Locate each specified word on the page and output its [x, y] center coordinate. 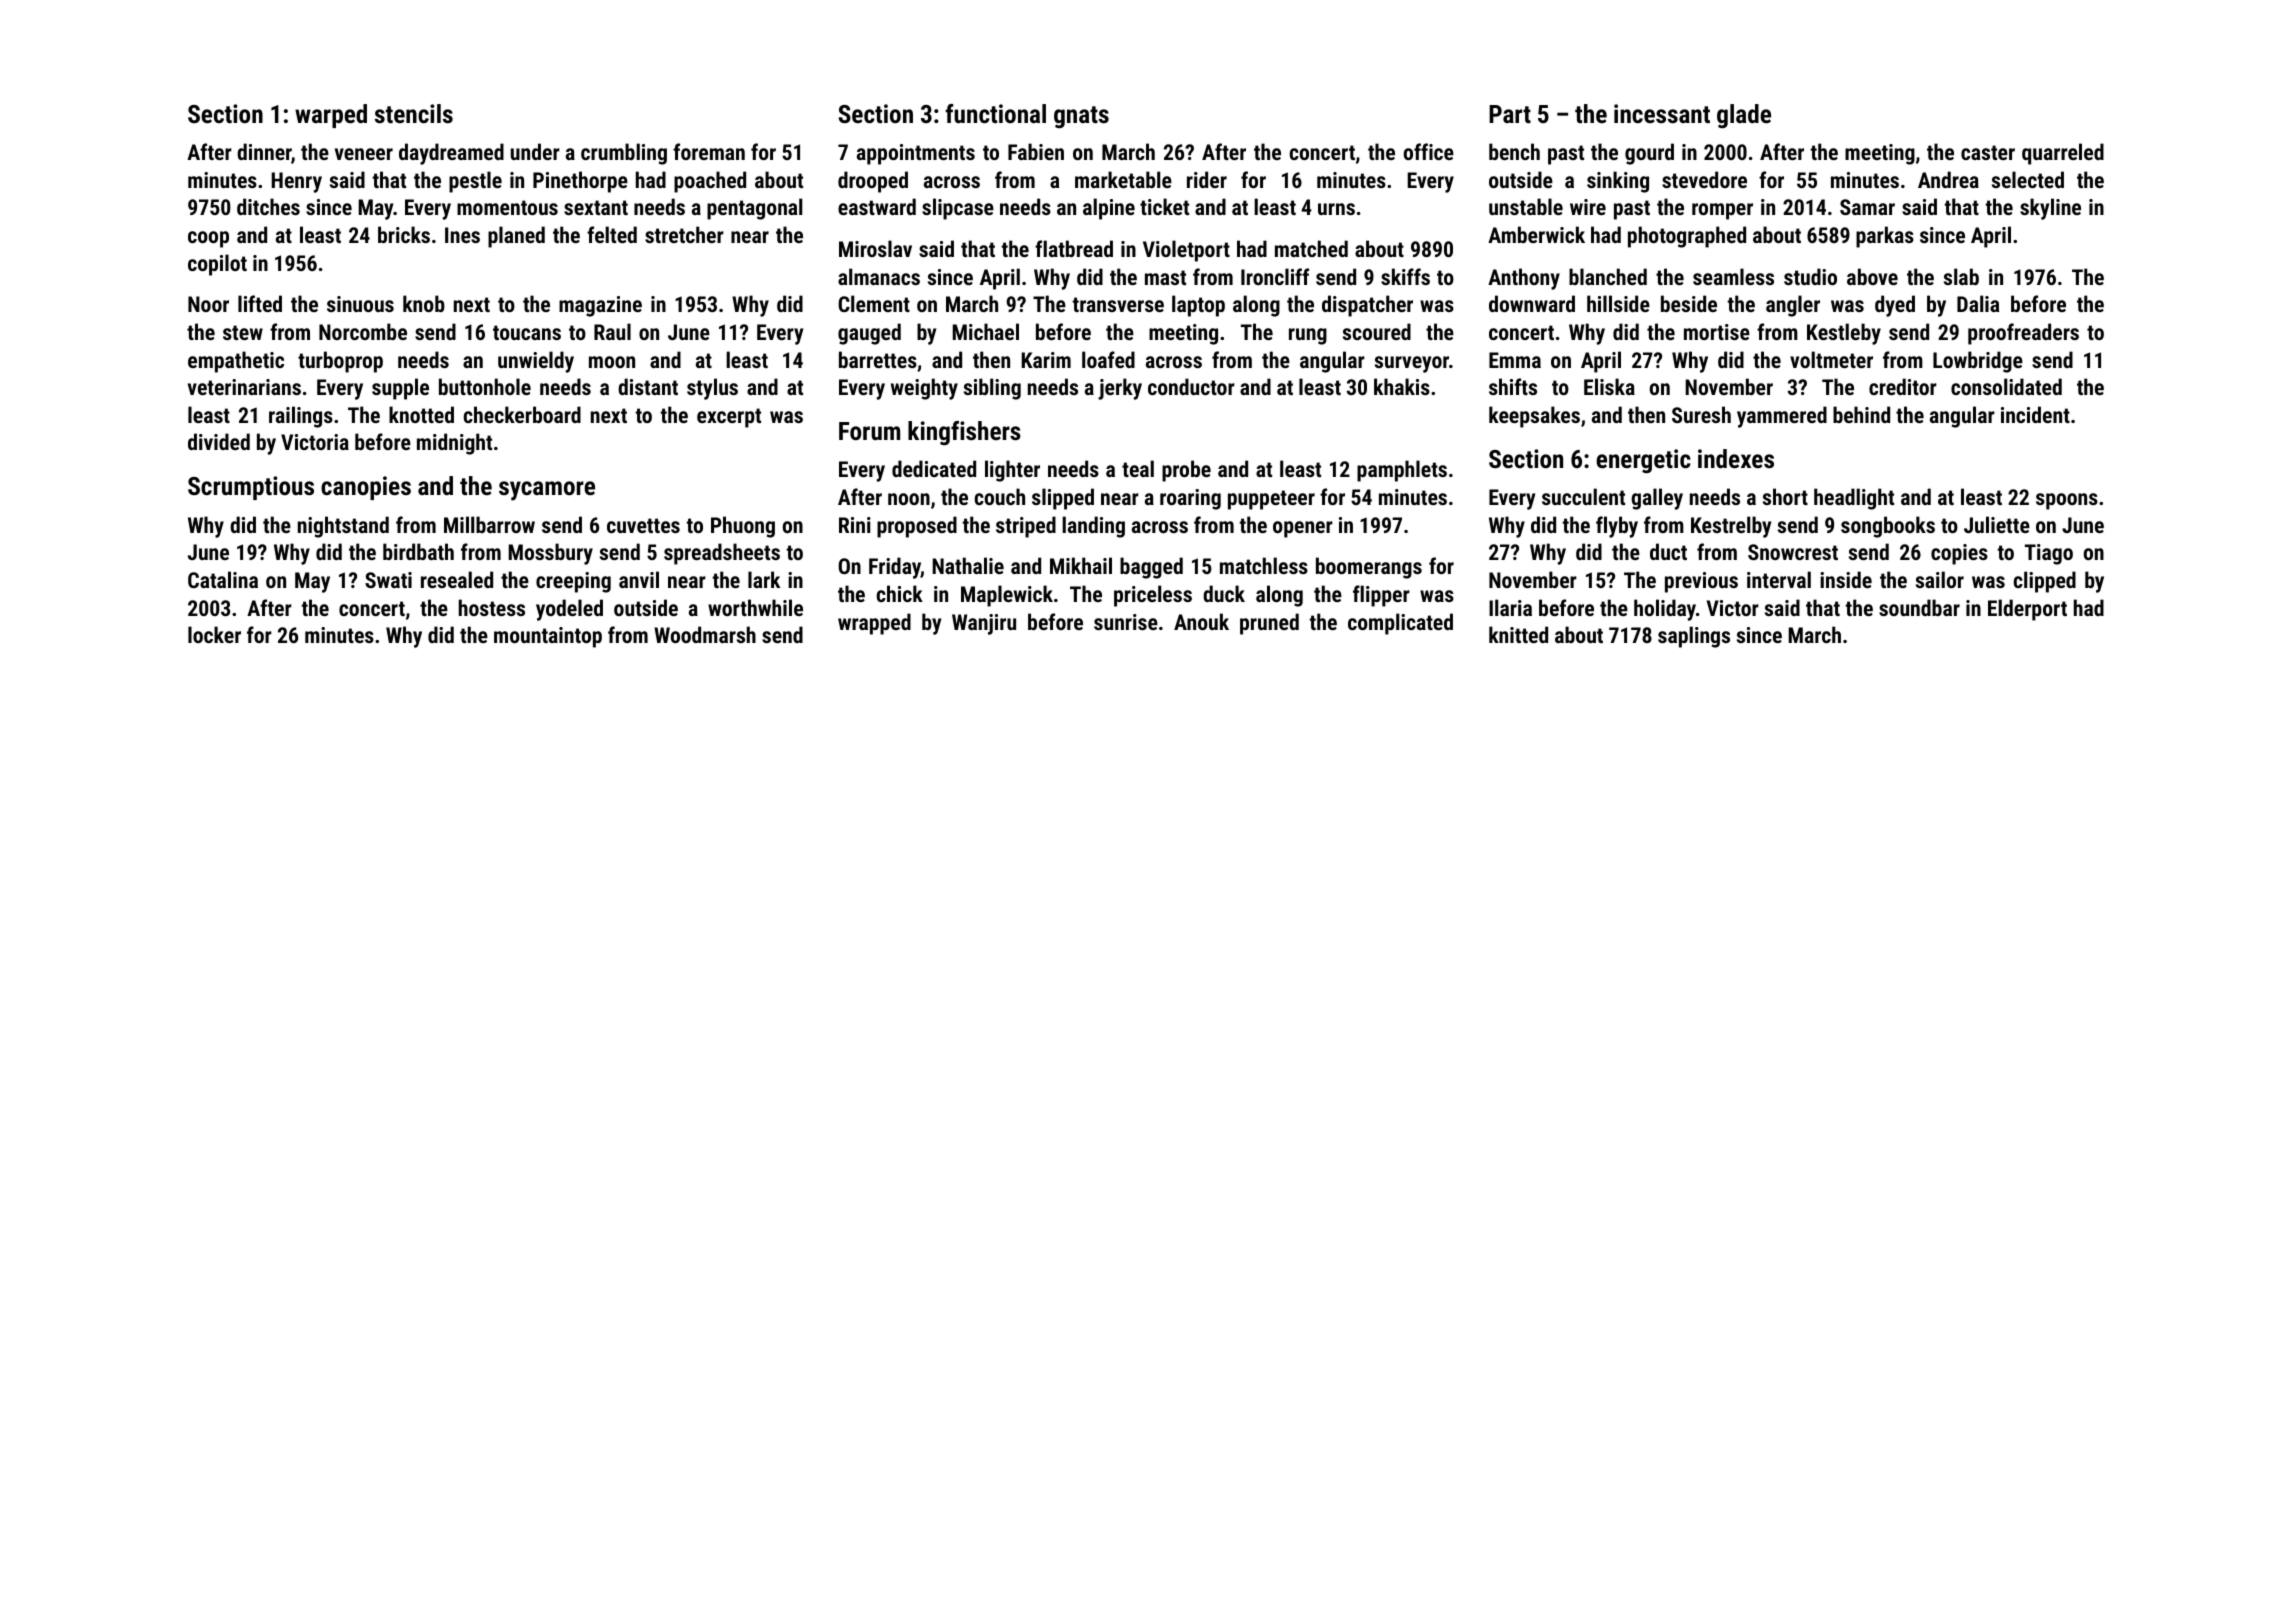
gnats [1081, 117]
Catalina [223, 579]
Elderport [2027, 610]
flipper [1381, 596]
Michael [985, 331]
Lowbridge [1978, 362]
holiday [1665, 610]
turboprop [340, 362]
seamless [1733, 276]
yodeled [569, 610]
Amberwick [1536, 234]
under [535, 151]
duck [1224, 593]
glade [1744, 116]
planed [516, 237]
